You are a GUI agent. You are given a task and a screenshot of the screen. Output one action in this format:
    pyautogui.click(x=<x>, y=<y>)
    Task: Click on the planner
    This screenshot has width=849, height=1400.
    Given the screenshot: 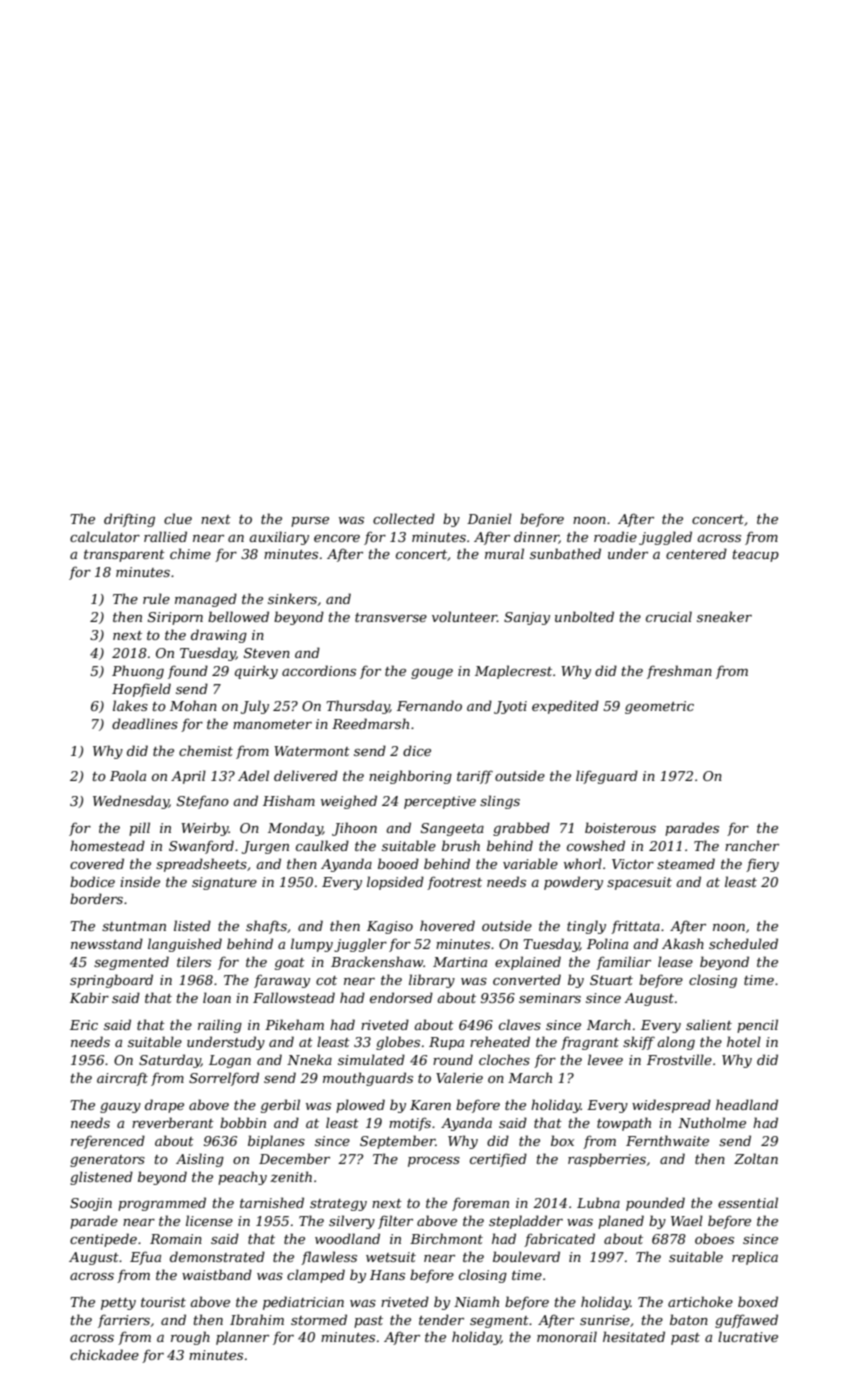 What is the action you would take?
    pyautogui.click(x=242, y=1338)
